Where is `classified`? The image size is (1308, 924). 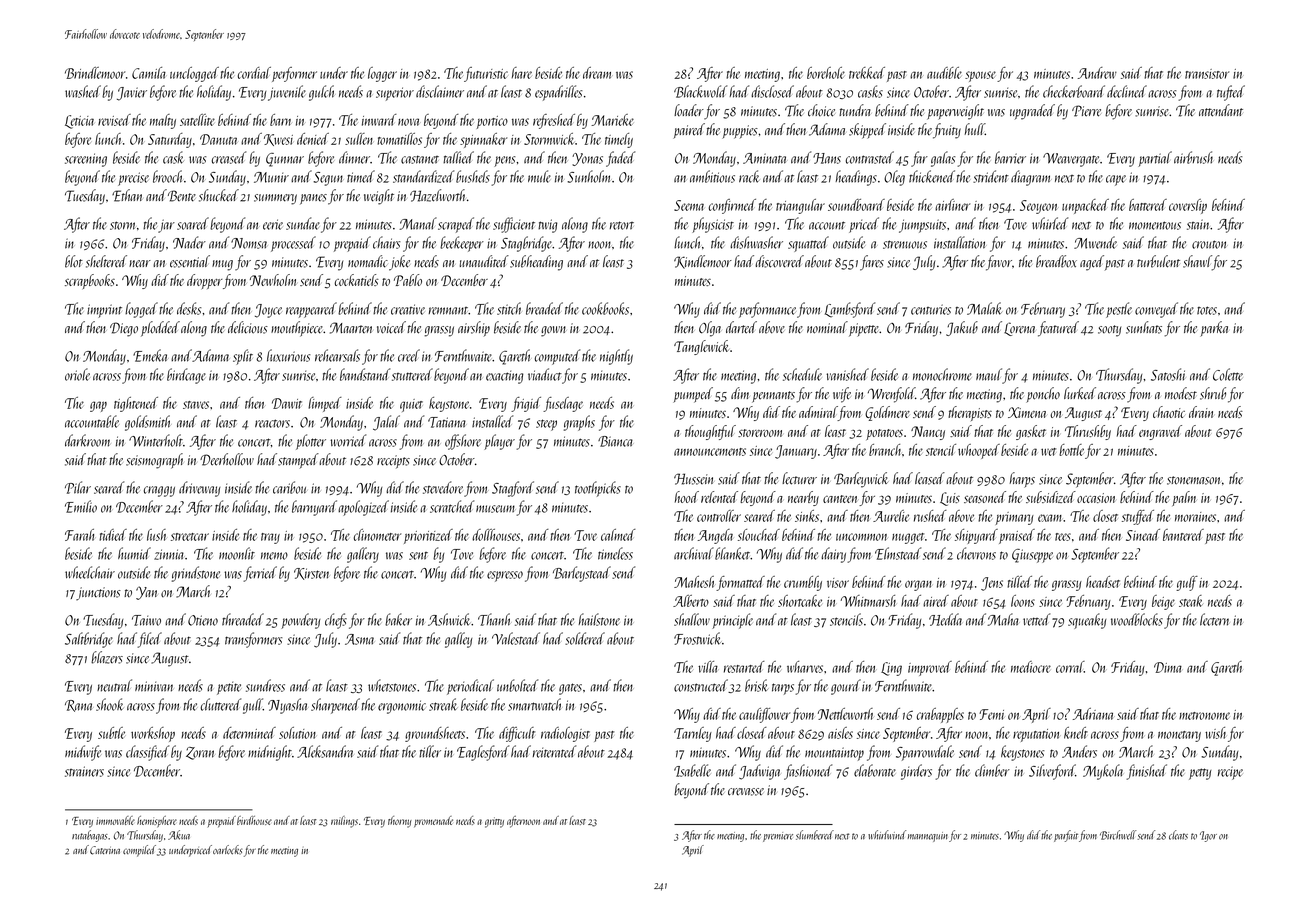 classified is located at coordinates (147, 753).
